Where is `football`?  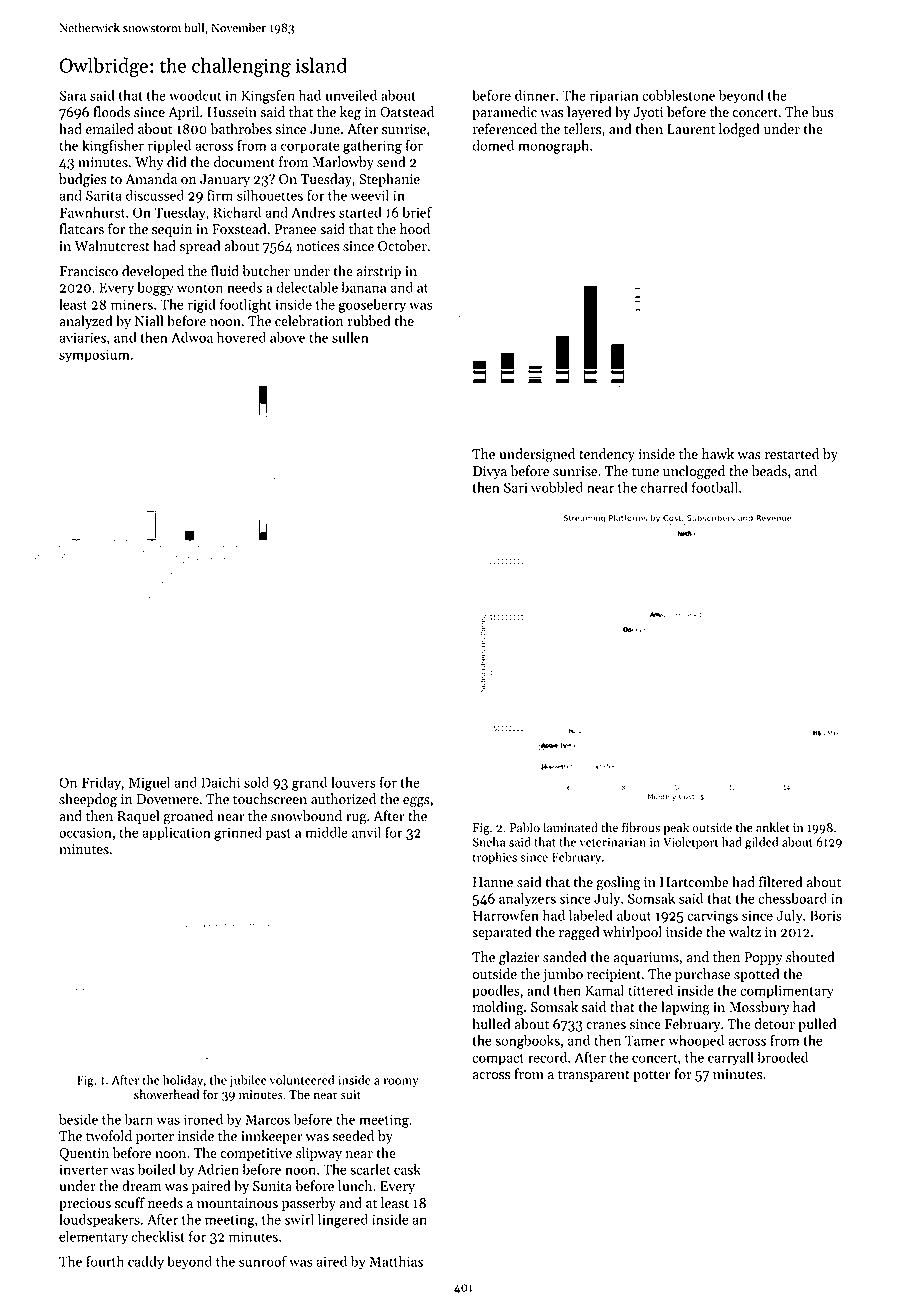
football is located at coordinates (715, 487).
